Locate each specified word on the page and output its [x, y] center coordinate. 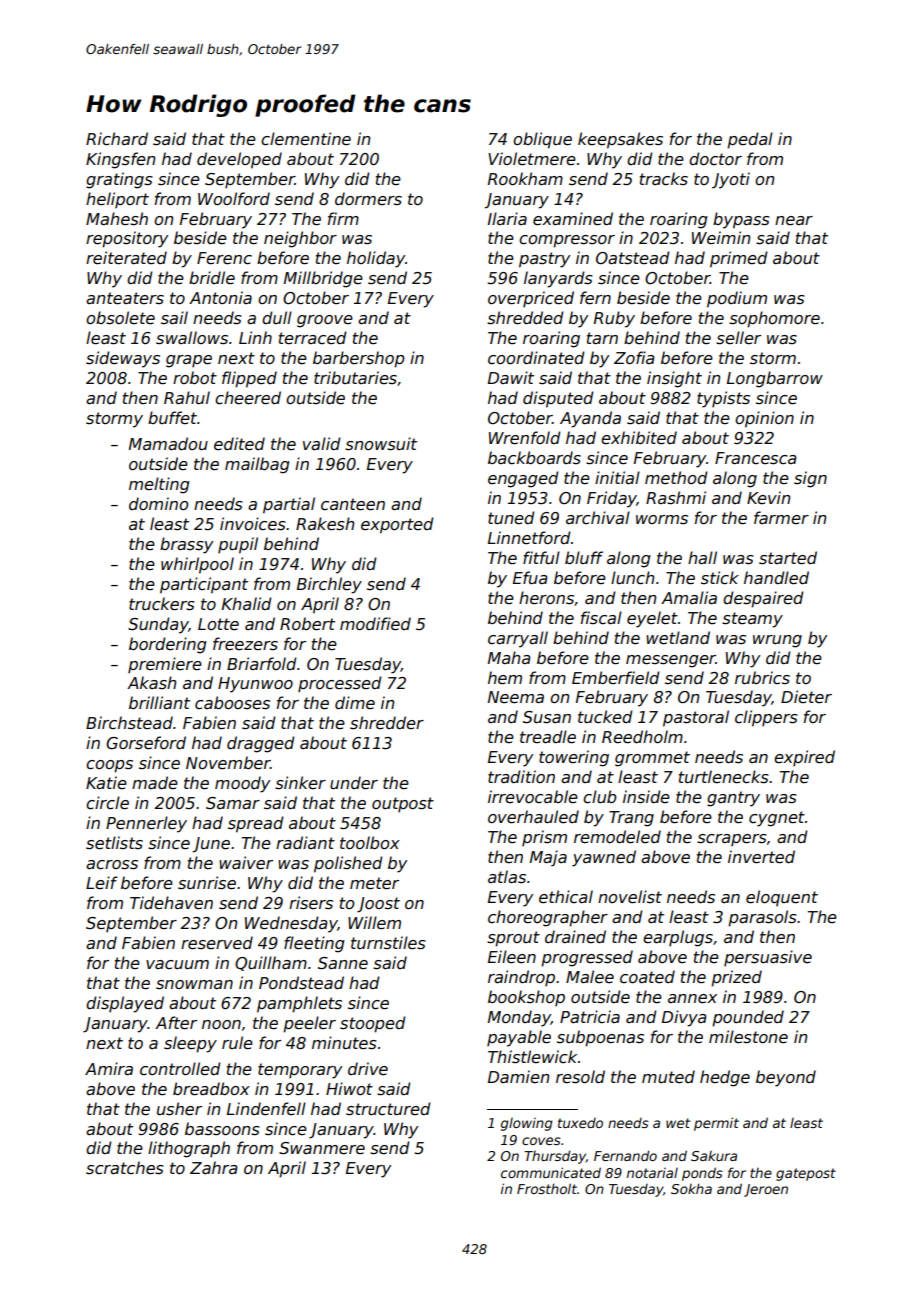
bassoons [222, 1129]
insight [674, 379]
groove [325, 321]
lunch [632, 578]
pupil [238, 545]
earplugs [678, 938]
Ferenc [224, 258]
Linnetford [529, 537]
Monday [519, 1018]
